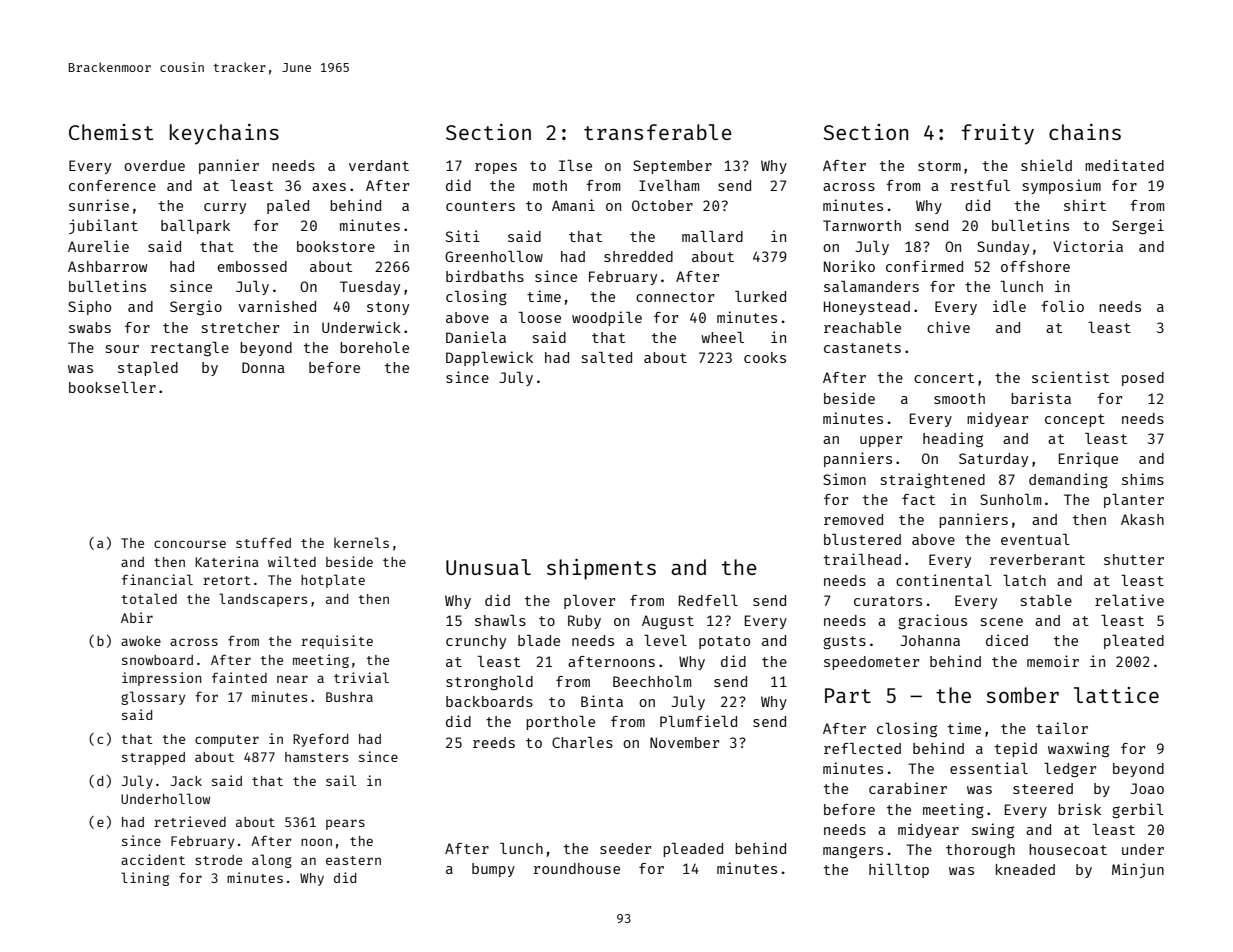  I want to click on birdbaths, so click(485, 276).
